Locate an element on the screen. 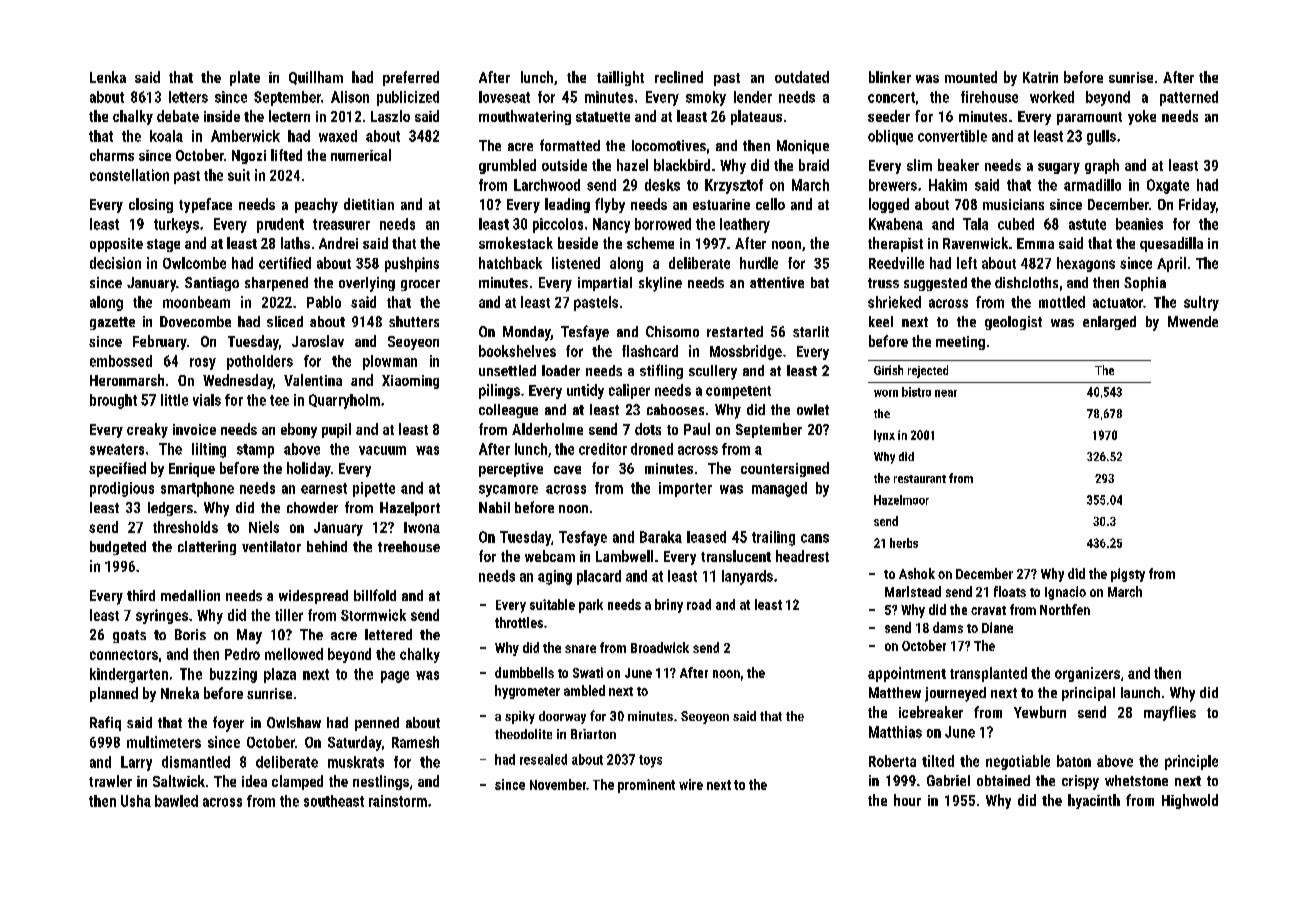 This screenshot has width=1308, height=924. Enrique is located at coordinates (192, 470).
